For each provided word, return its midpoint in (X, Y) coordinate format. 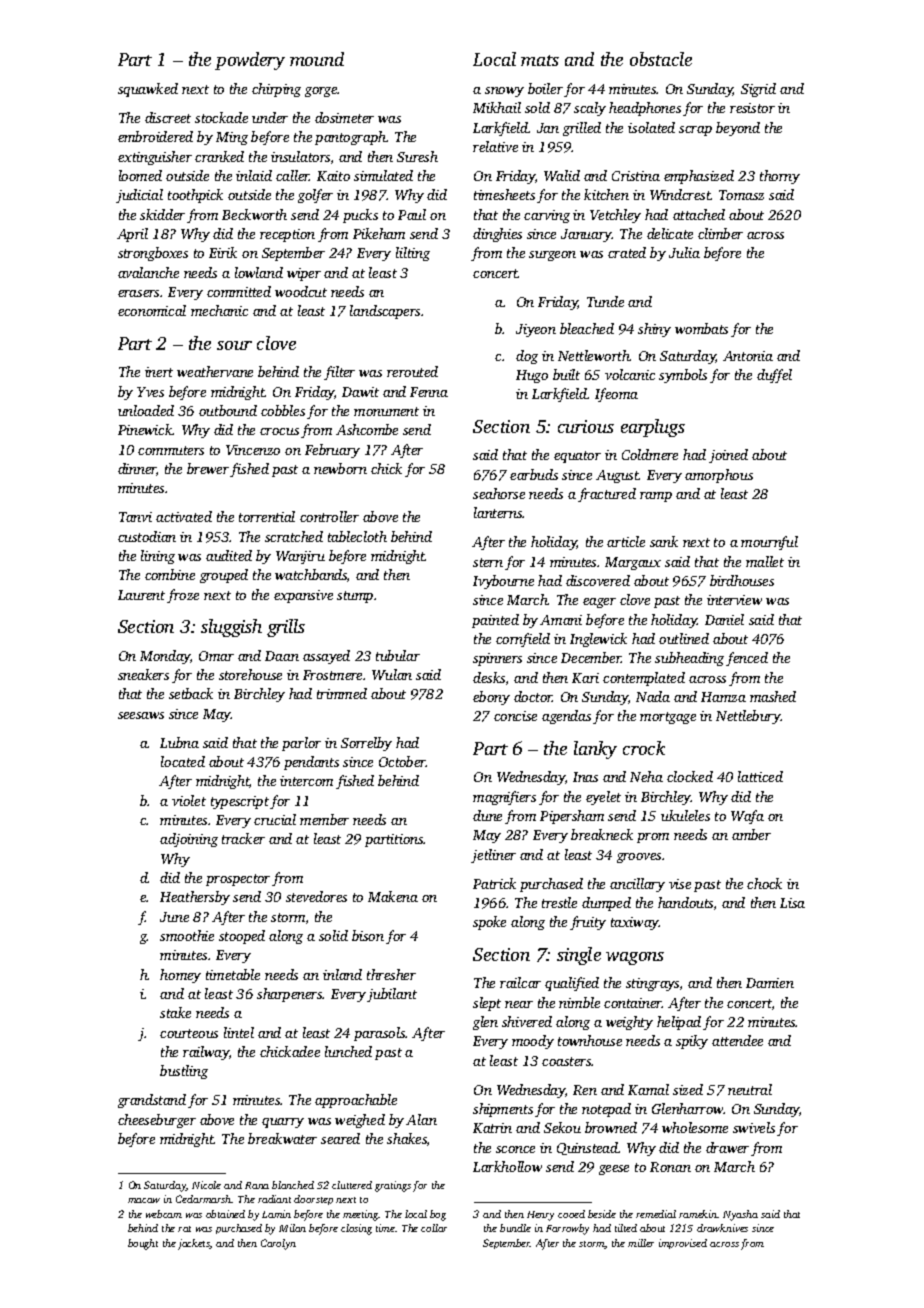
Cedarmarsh (204, 1199)
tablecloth (357, 536)
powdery (250, 61)
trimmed (342, 693)
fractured (607, 495)
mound (317, 59)
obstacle (661, 59)
